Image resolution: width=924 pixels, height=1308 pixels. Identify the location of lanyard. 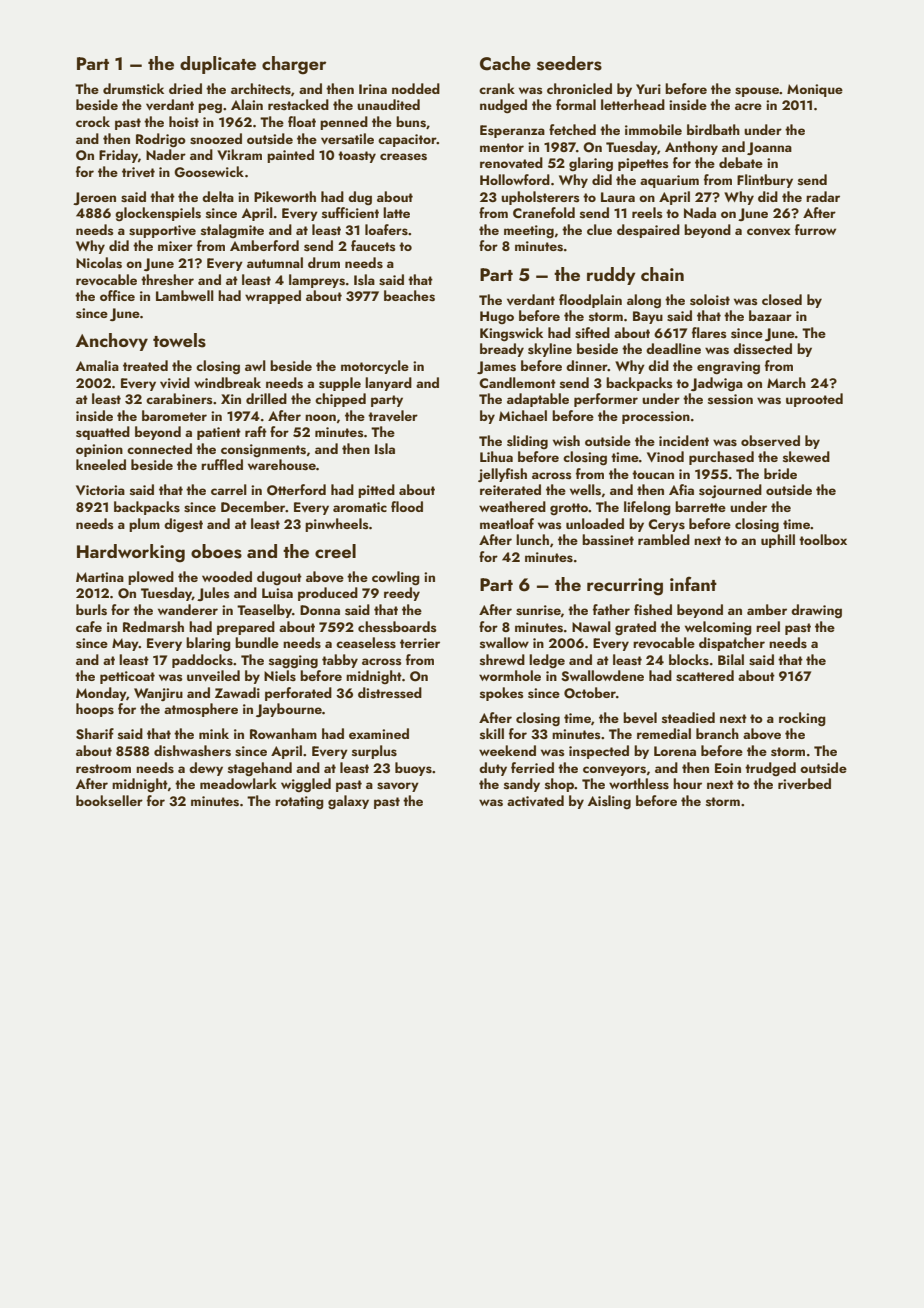
(388, 384).
